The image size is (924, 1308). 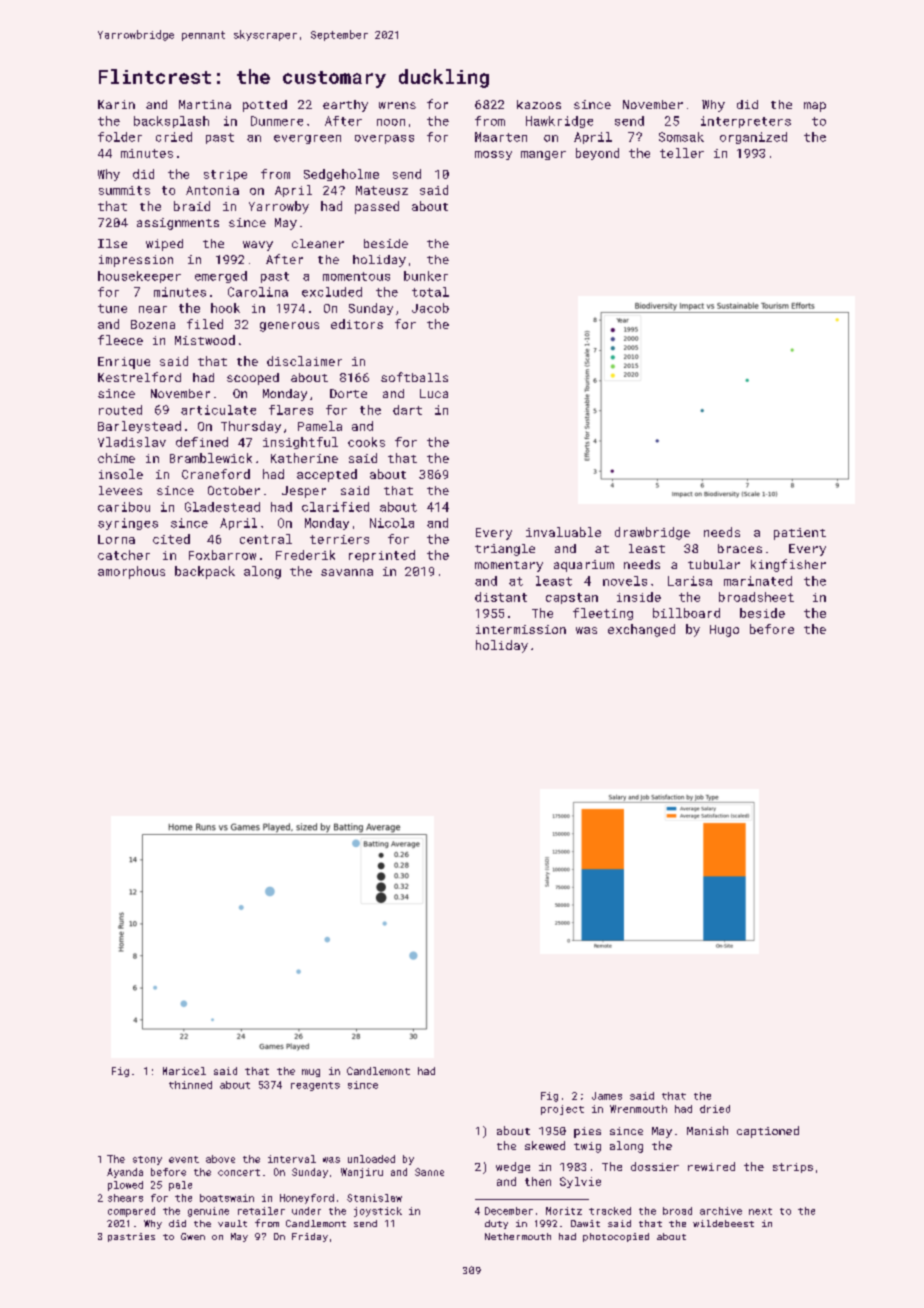 I want to click on Luca, so click(x=434, y=393).
